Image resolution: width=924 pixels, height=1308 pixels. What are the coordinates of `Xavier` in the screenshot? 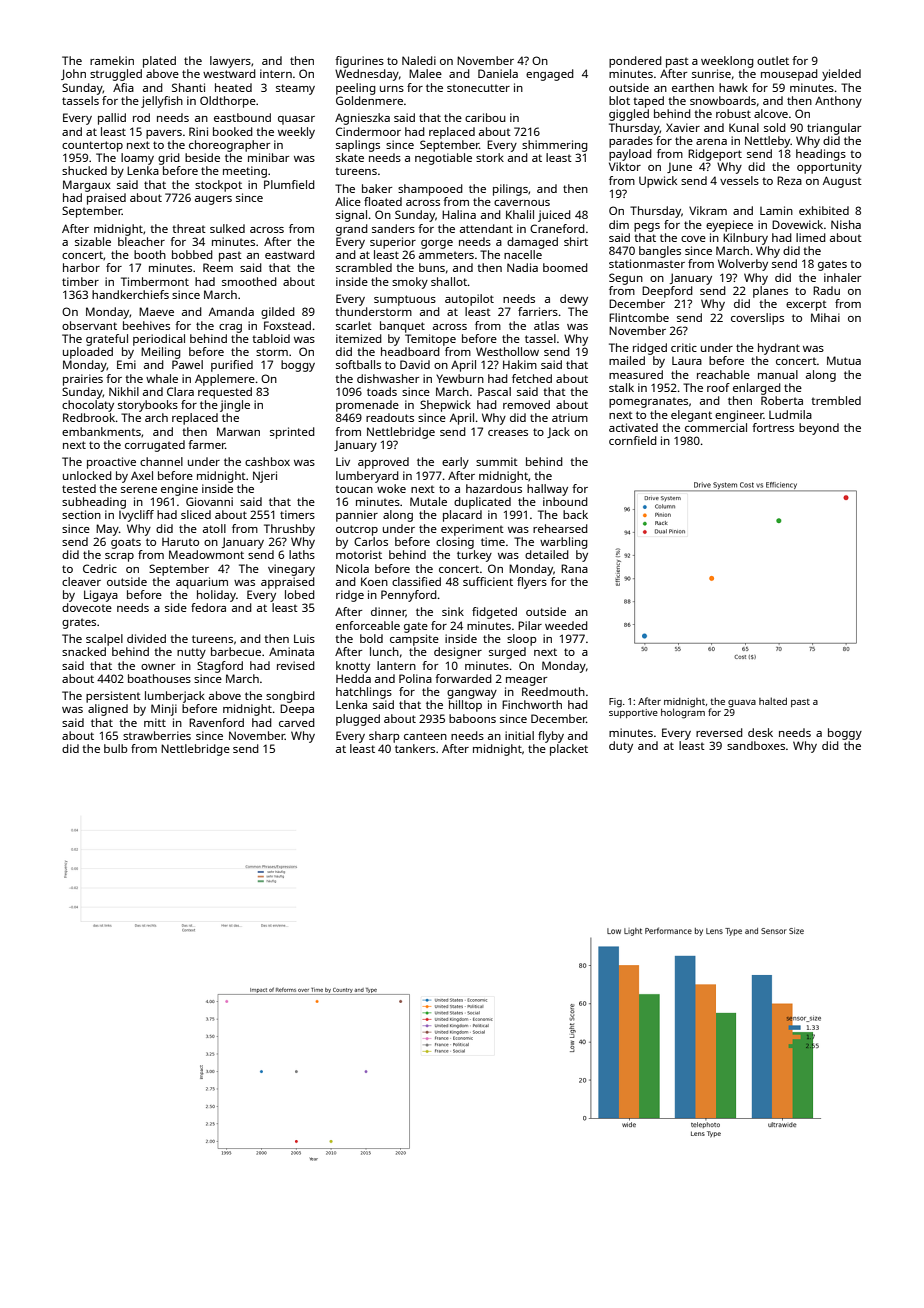 It's located at (683, 127).
